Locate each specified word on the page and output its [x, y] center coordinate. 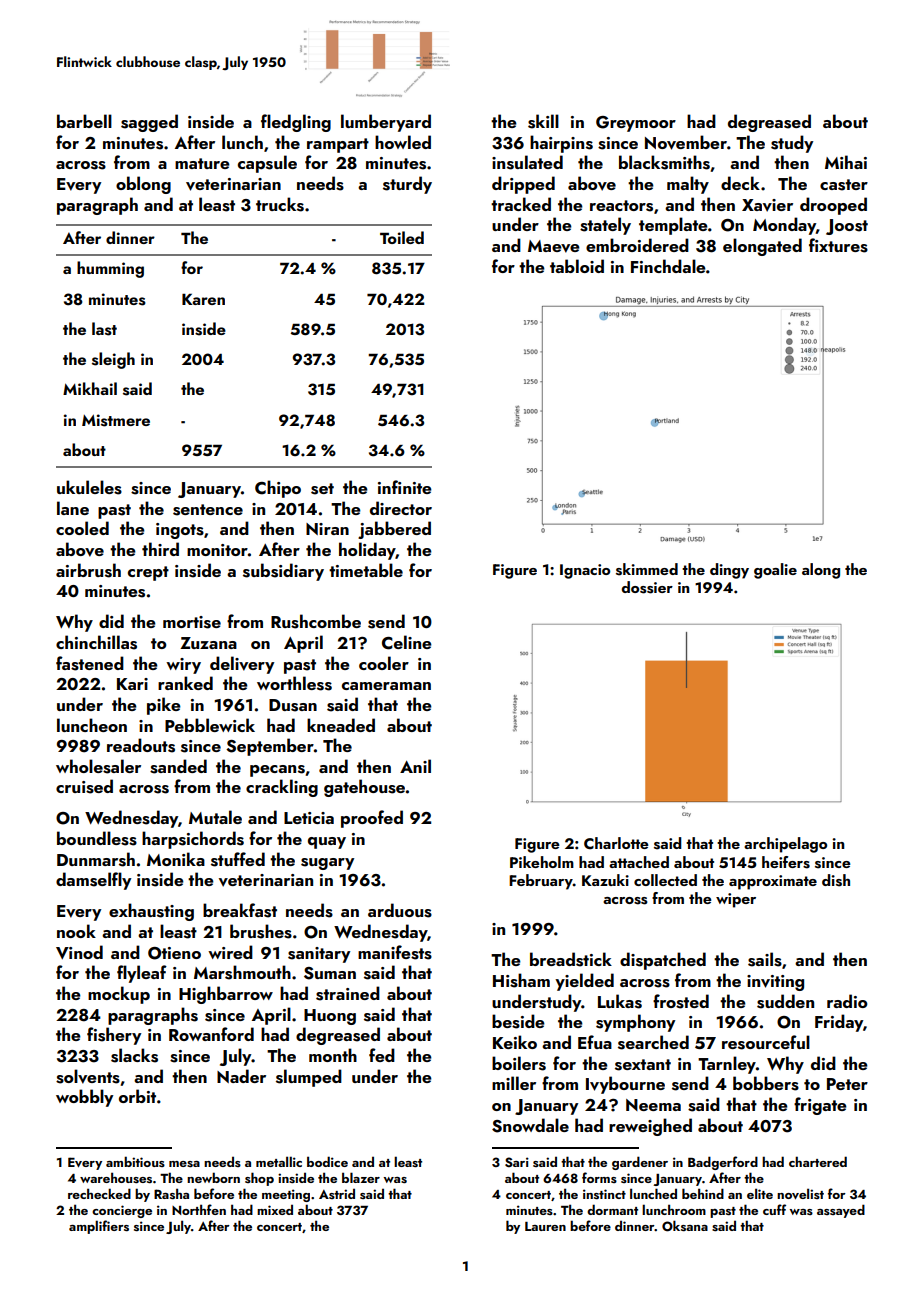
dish [836, 880]
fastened [90, 663]
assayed [841, 1211]
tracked [521, 204]
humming [110, 269]
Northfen [199, 1209]
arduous [400, 910]
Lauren [545, 1226]
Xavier [767, 205]
